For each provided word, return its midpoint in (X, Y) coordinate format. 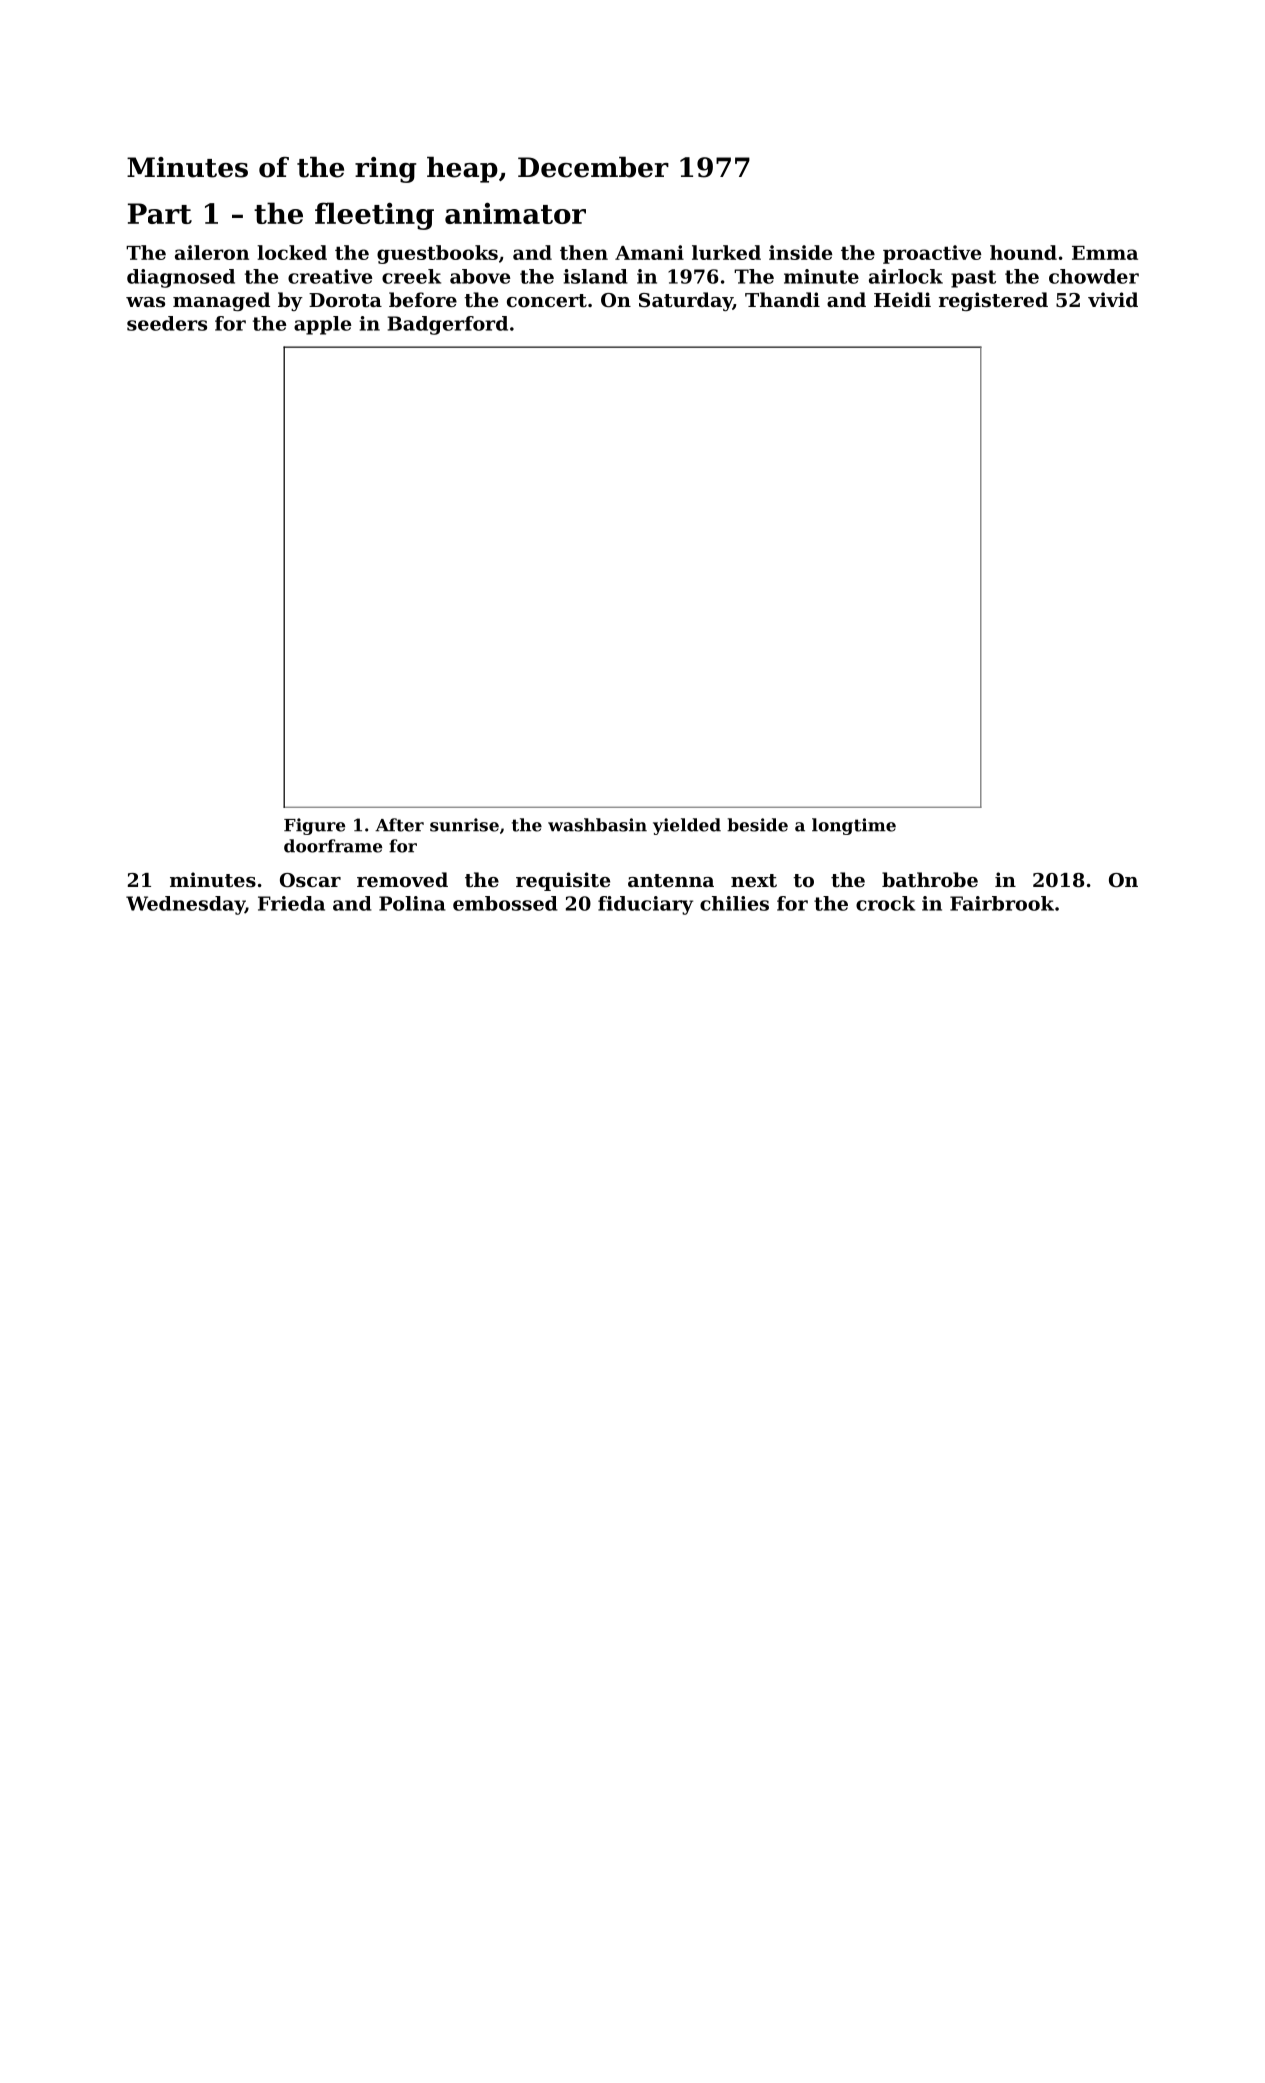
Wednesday (185, 905)
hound (1023, 252)
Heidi (902, 299)
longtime (854, 826)
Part (160, 213)
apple (322, 325)
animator (515, 213)
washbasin (597, 825)
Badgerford (447, 325)
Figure (314, 826)
